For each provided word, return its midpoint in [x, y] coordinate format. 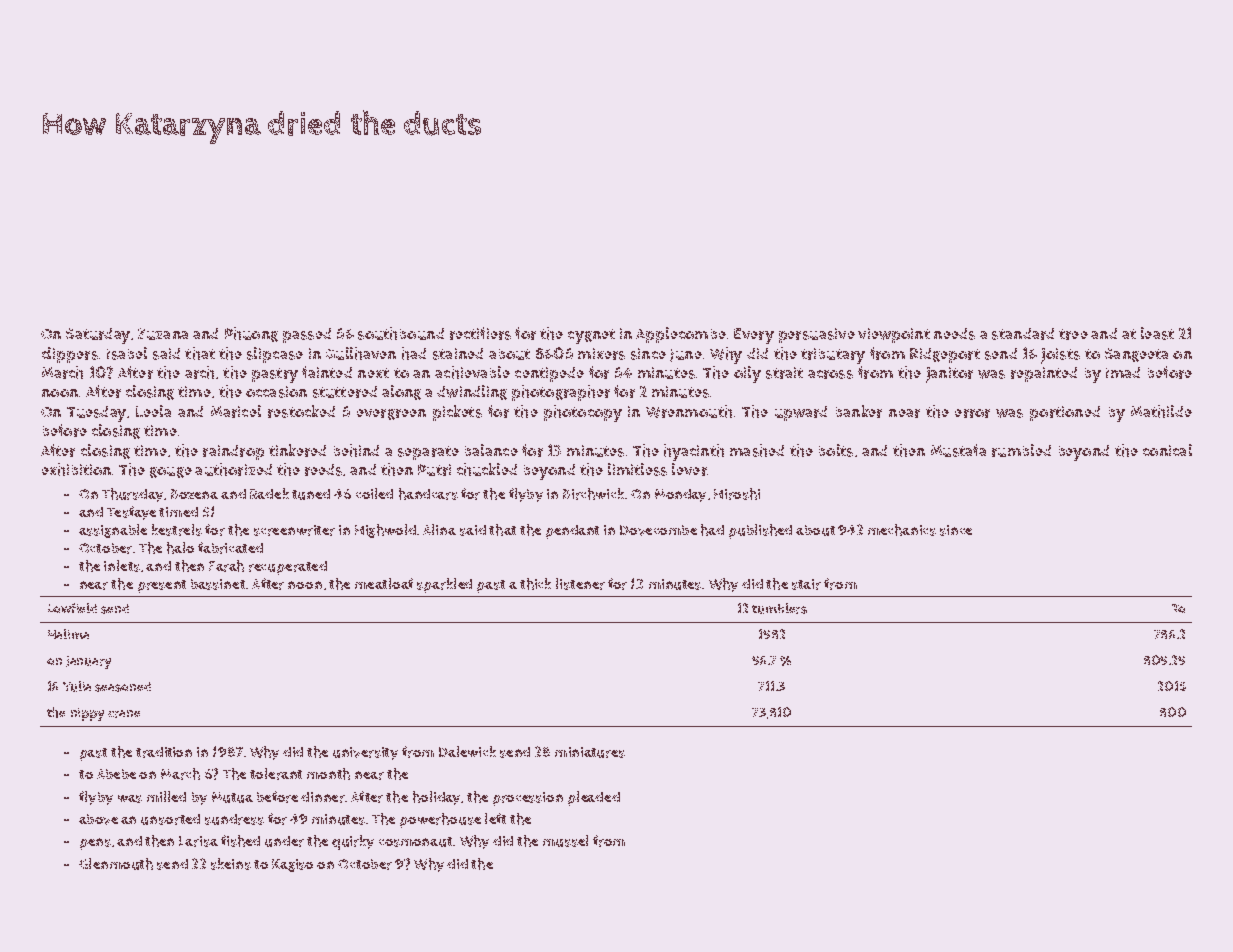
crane [124, 714]
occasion [276, 392]
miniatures [590, 752]
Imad [1123, 372]
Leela [153, 411]
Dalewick [467, 751]
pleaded [594, 798]
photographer [561, 393]
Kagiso [292, 865]
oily [747, 374]
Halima [68, 634]
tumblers [779, 608]
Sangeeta [1136, 355]
